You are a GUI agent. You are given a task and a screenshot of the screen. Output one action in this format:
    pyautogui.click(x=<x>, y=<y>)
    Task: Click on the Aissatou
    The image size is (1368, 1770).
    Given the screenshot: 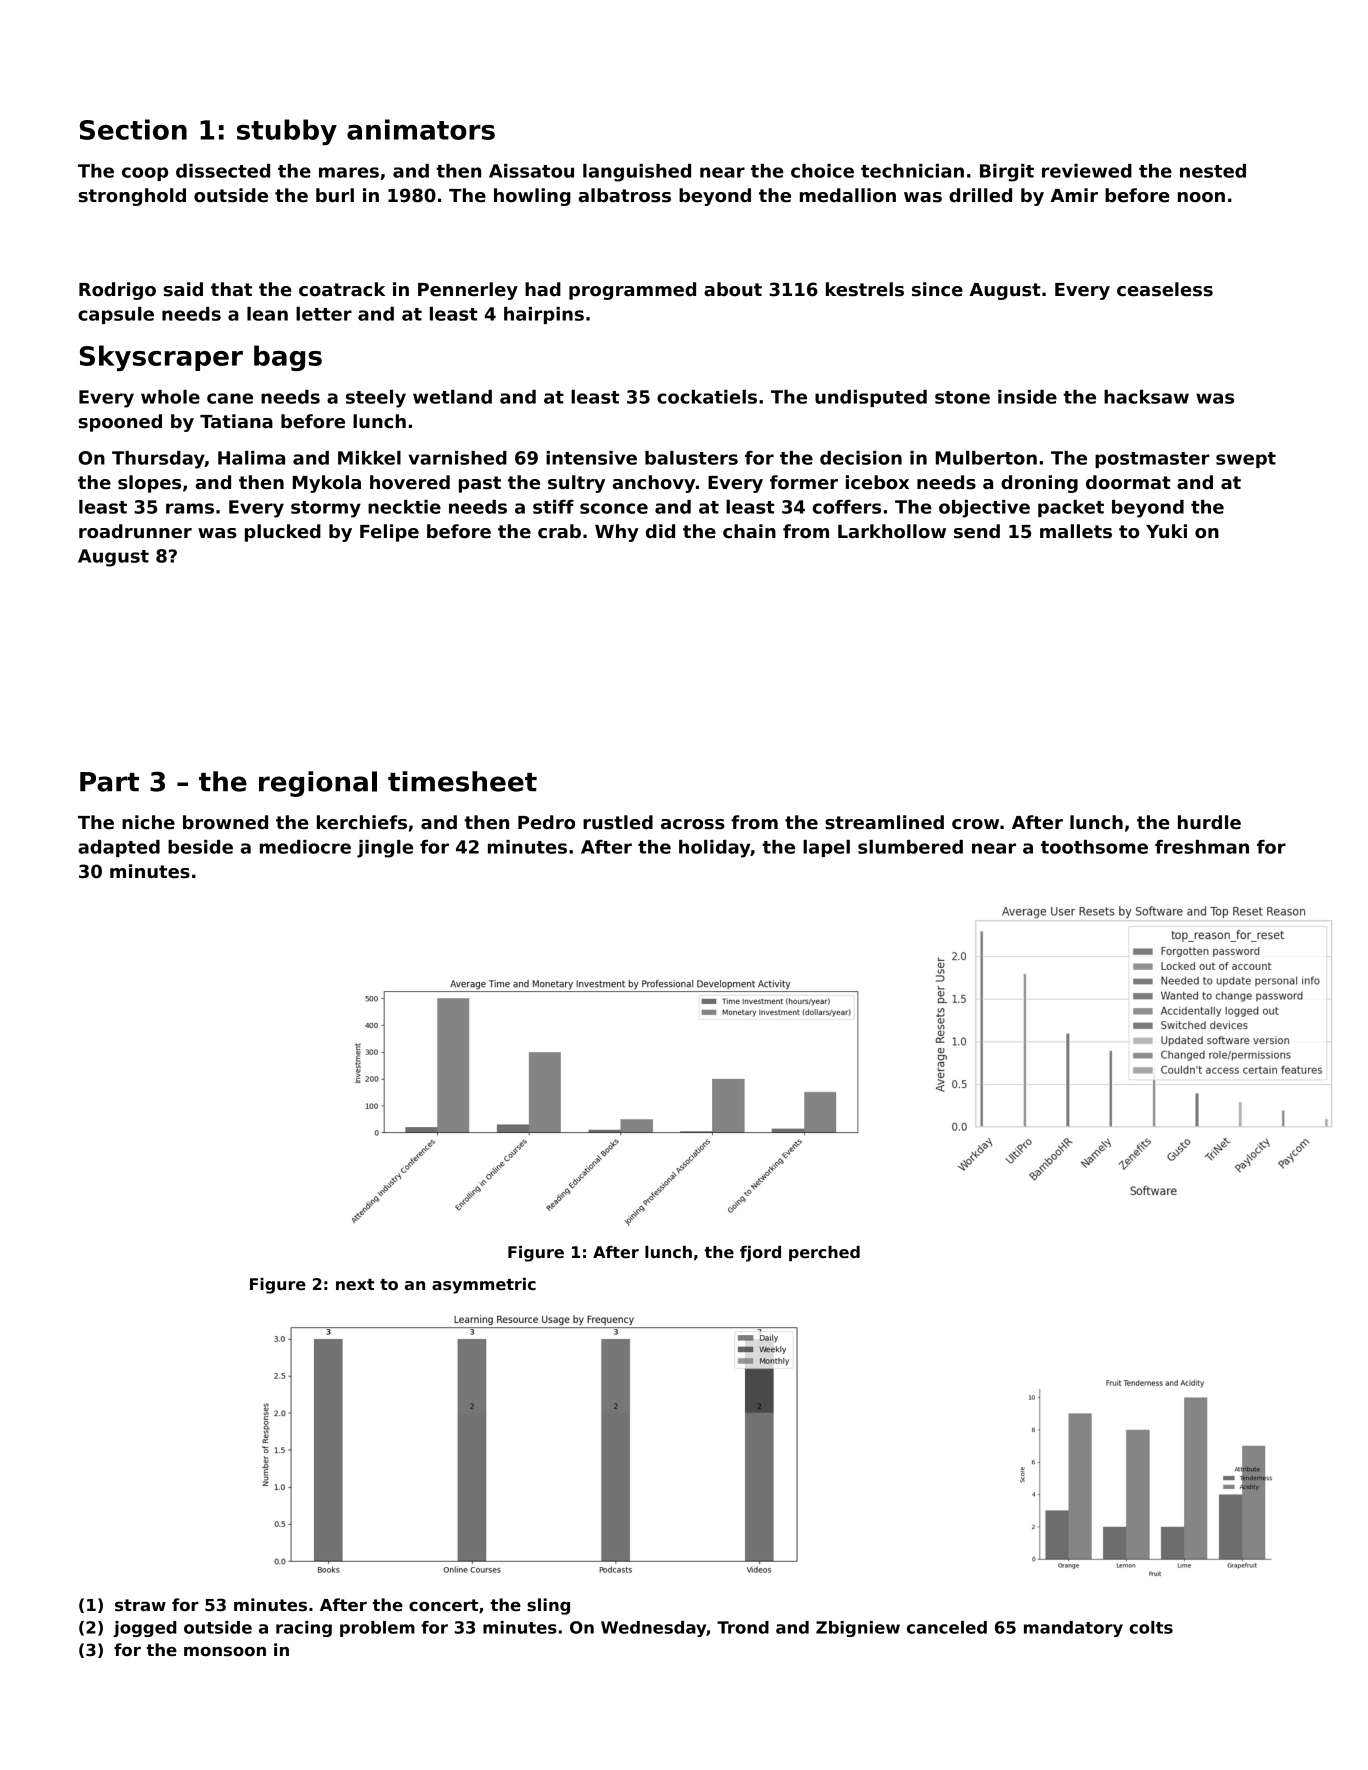 What is the action you would take?
    pyautogui.click(x=531, y=171)
